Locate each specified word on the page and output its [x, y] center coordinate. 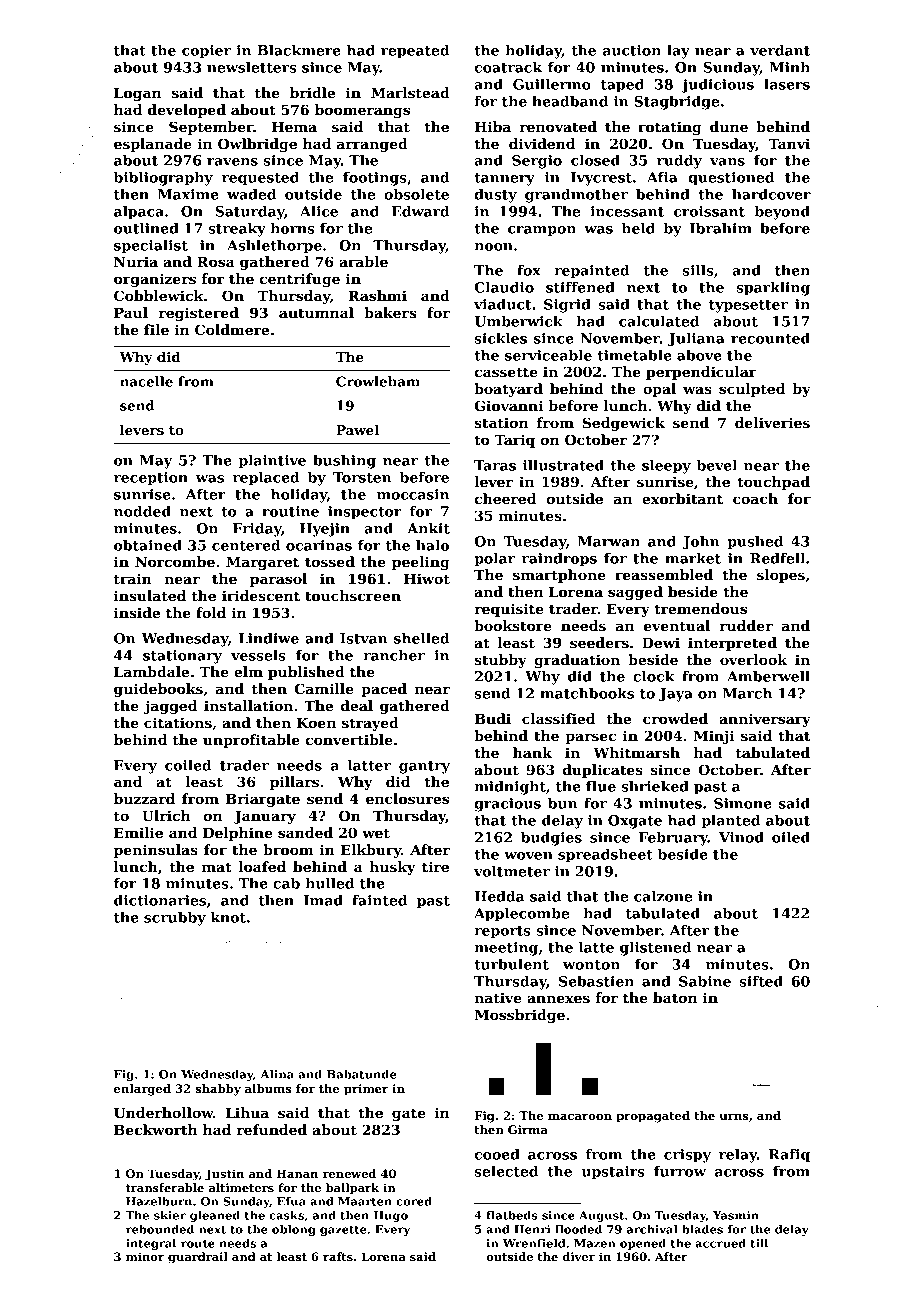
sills [698, 270]
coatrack [508, 67]
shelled [421, 638]
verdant [780, 50]
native [498, 997]
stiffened [580, 287]
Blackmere [299, 50]
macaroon [580, 1117]
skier [170, 1215]
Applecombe [521, 915]
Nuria [136, 261]
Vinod [741, 837]
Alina [277, 1074]
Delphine [238, 834]
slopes [781, 576]
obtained [148, 545]
